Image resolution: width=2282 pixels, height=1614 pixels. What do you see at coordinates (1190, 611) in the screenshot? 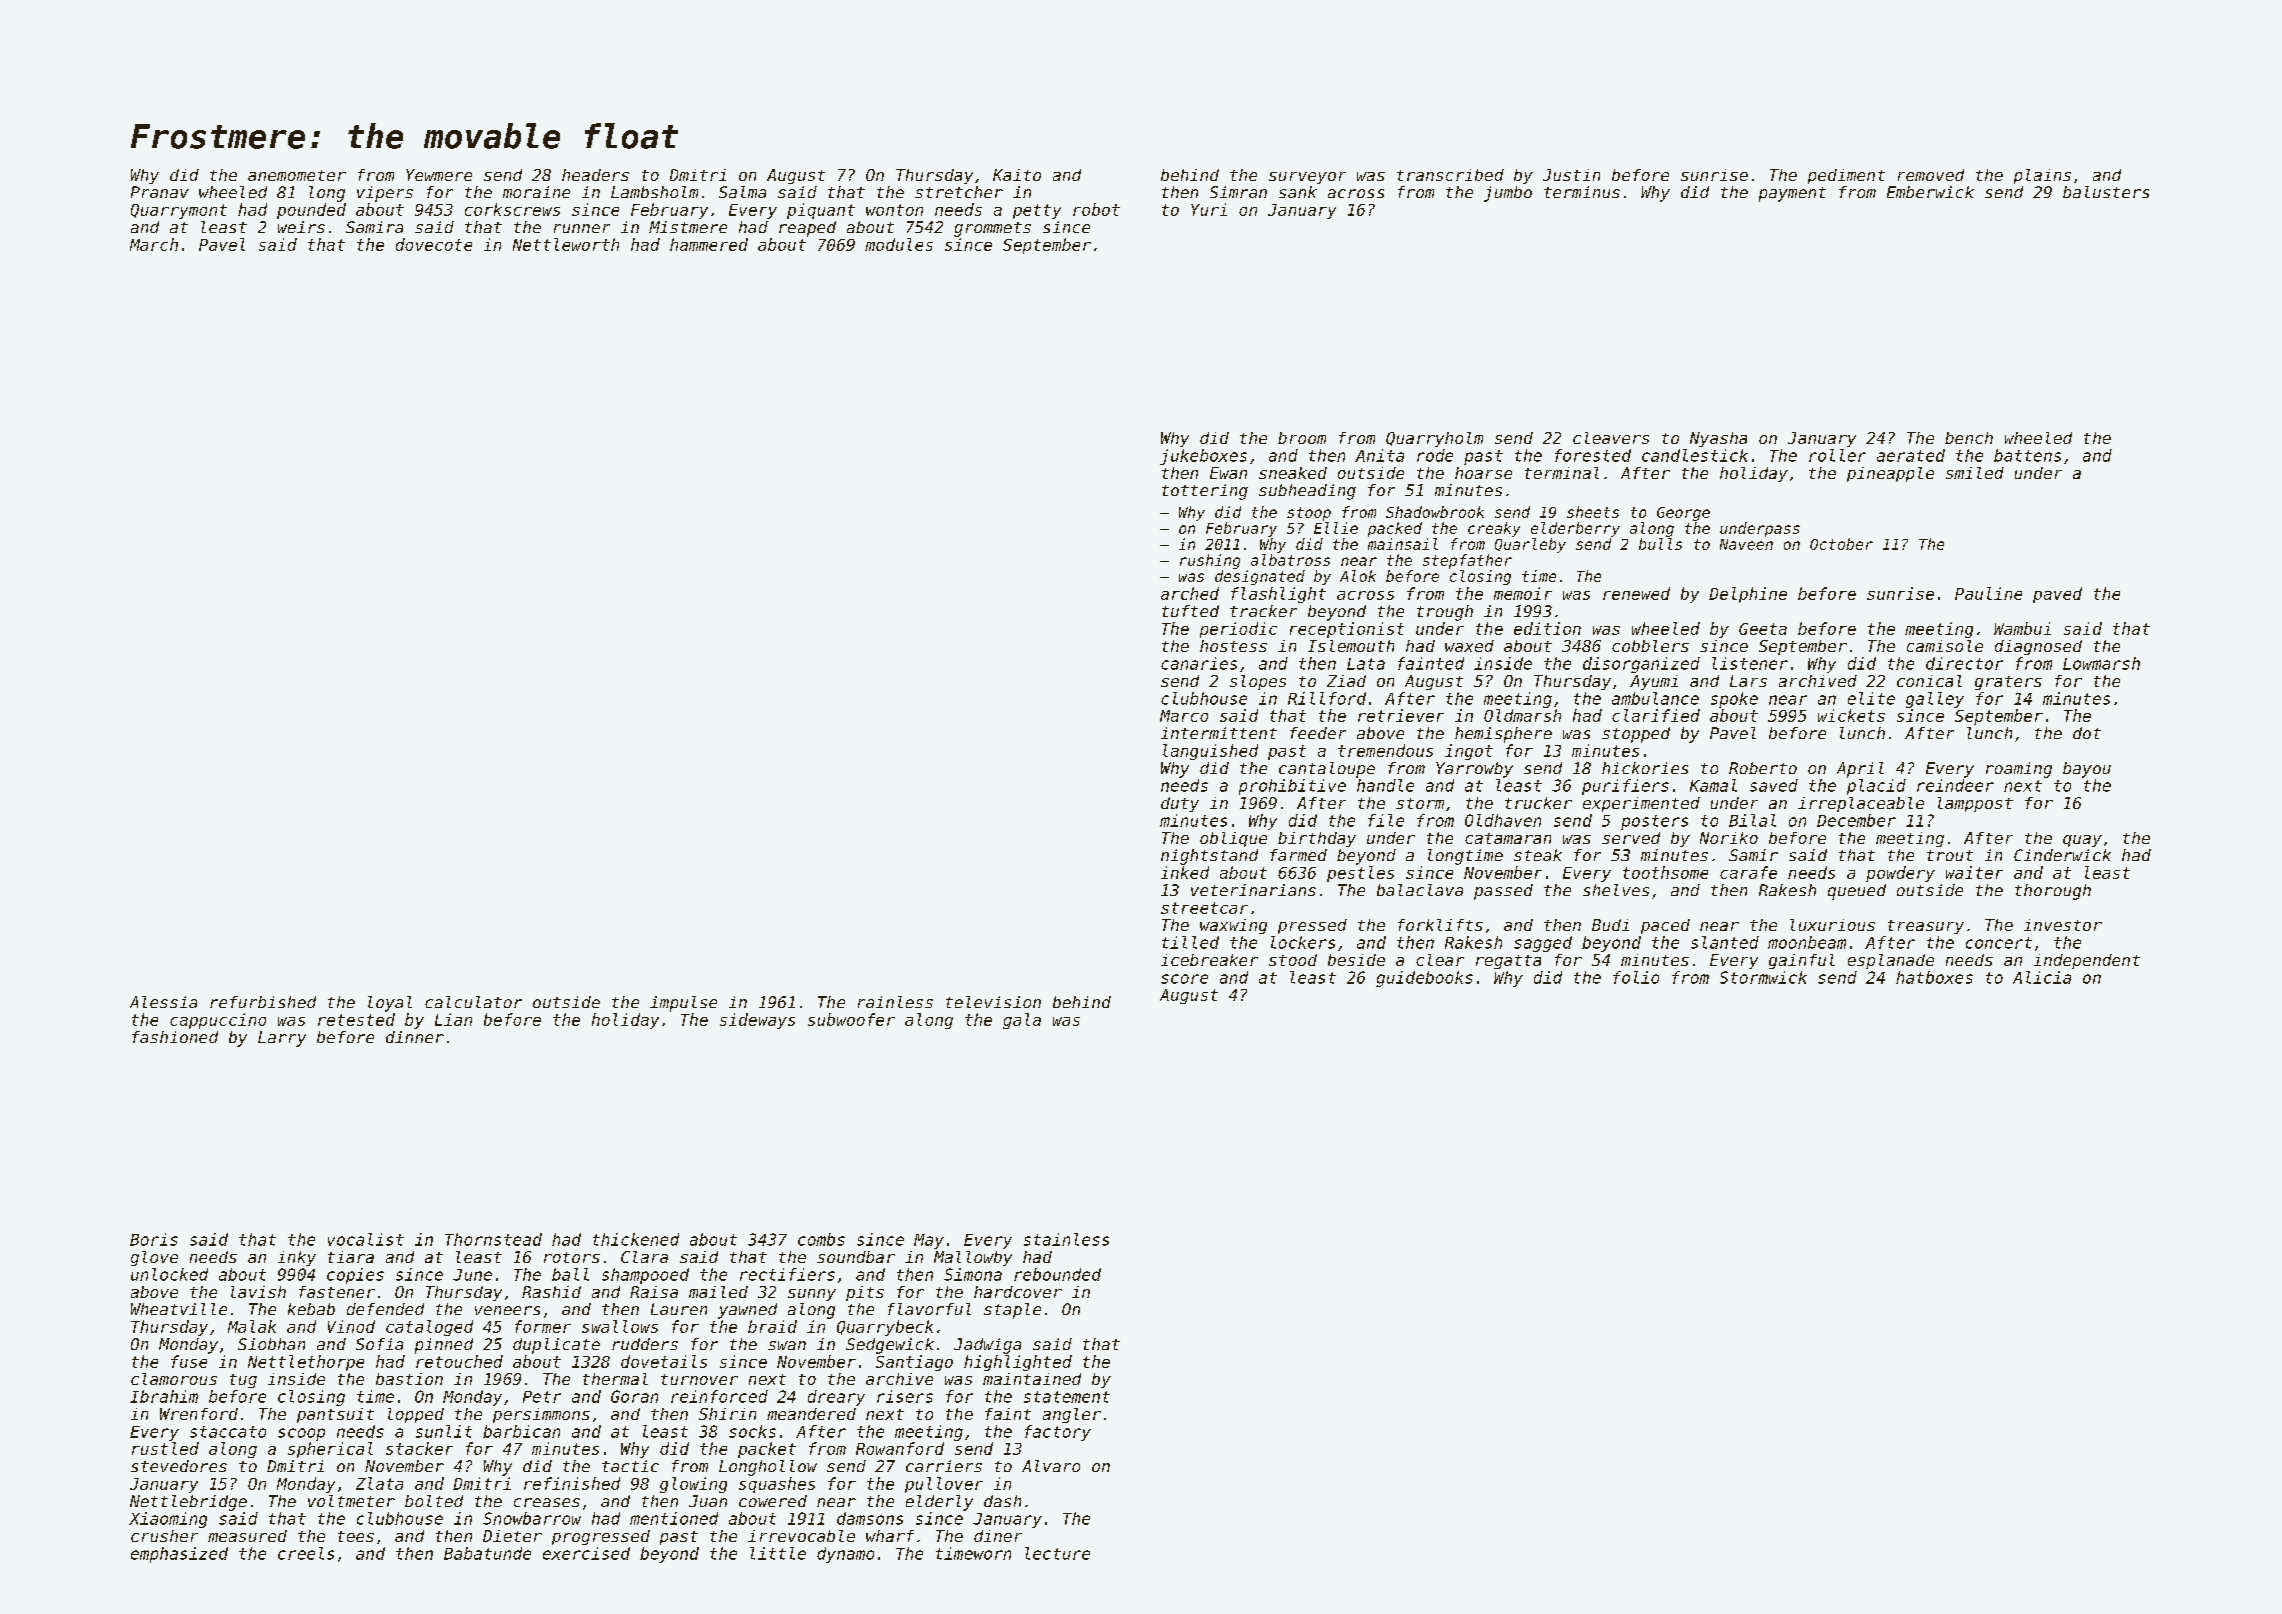
I see `tufted` at bounding box center [1190, 611].
